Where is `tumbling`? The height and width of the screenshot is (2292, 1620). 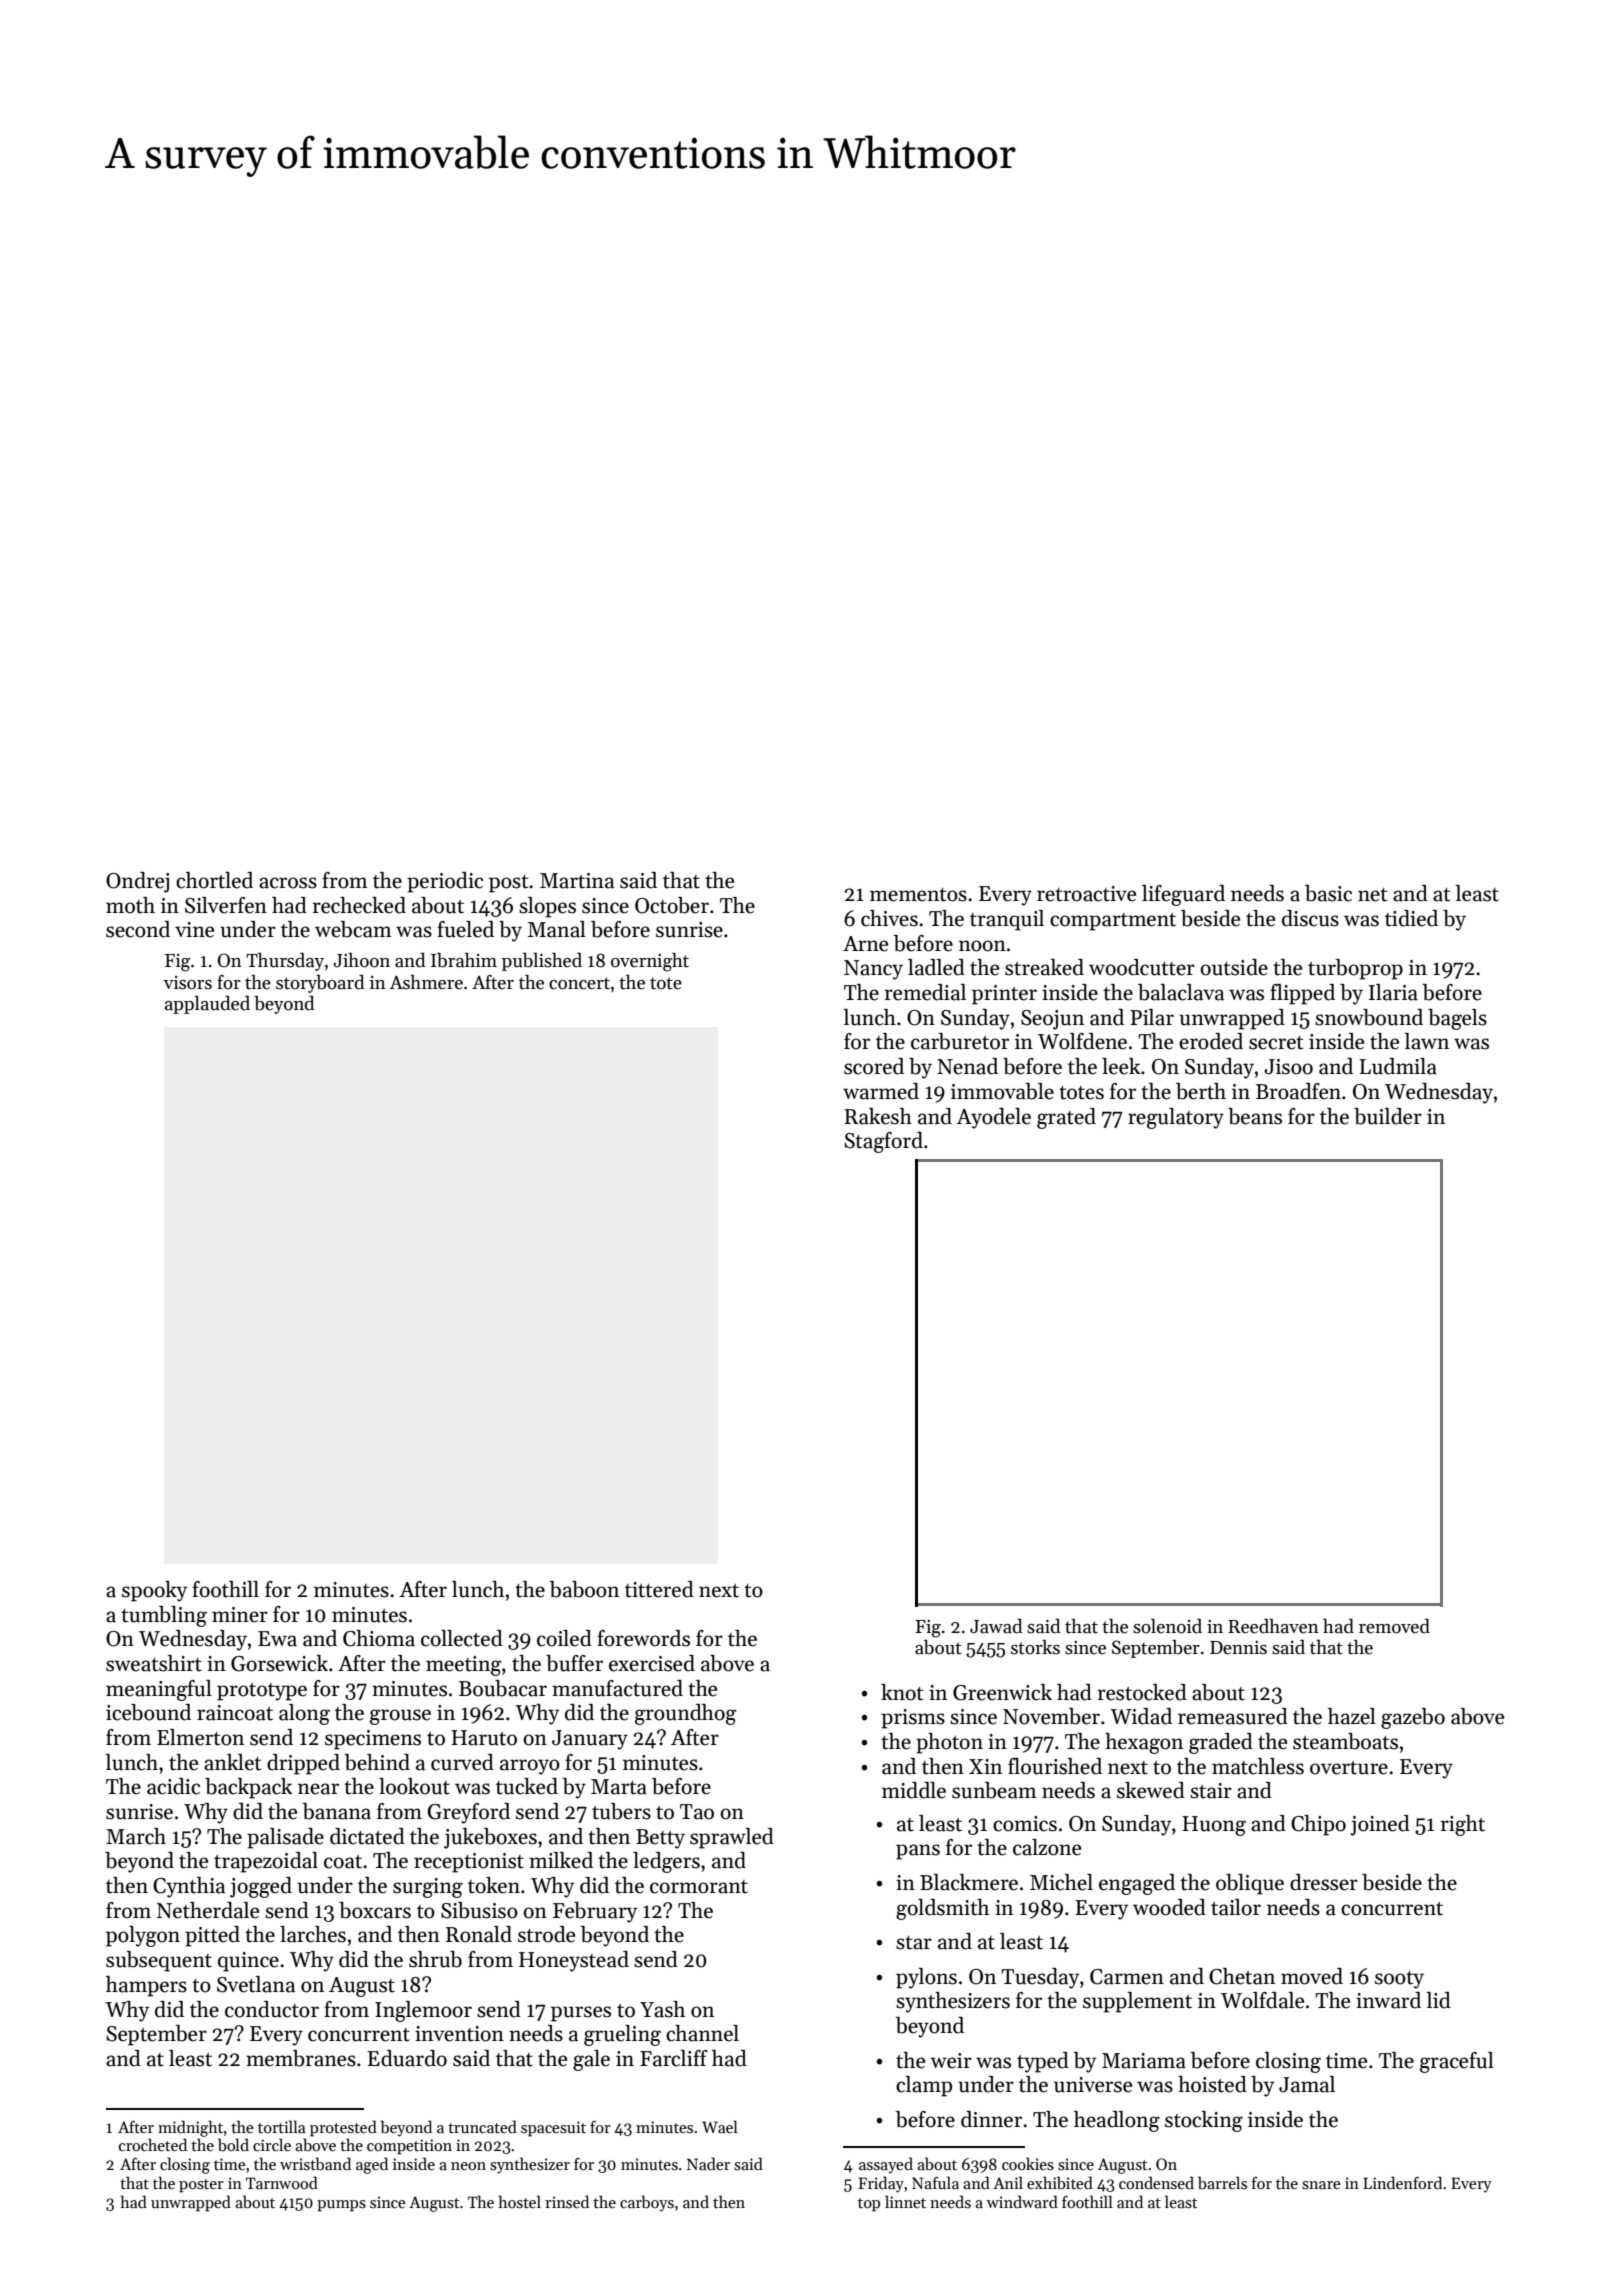 tumbling is located at coordinates (164, 1616).
